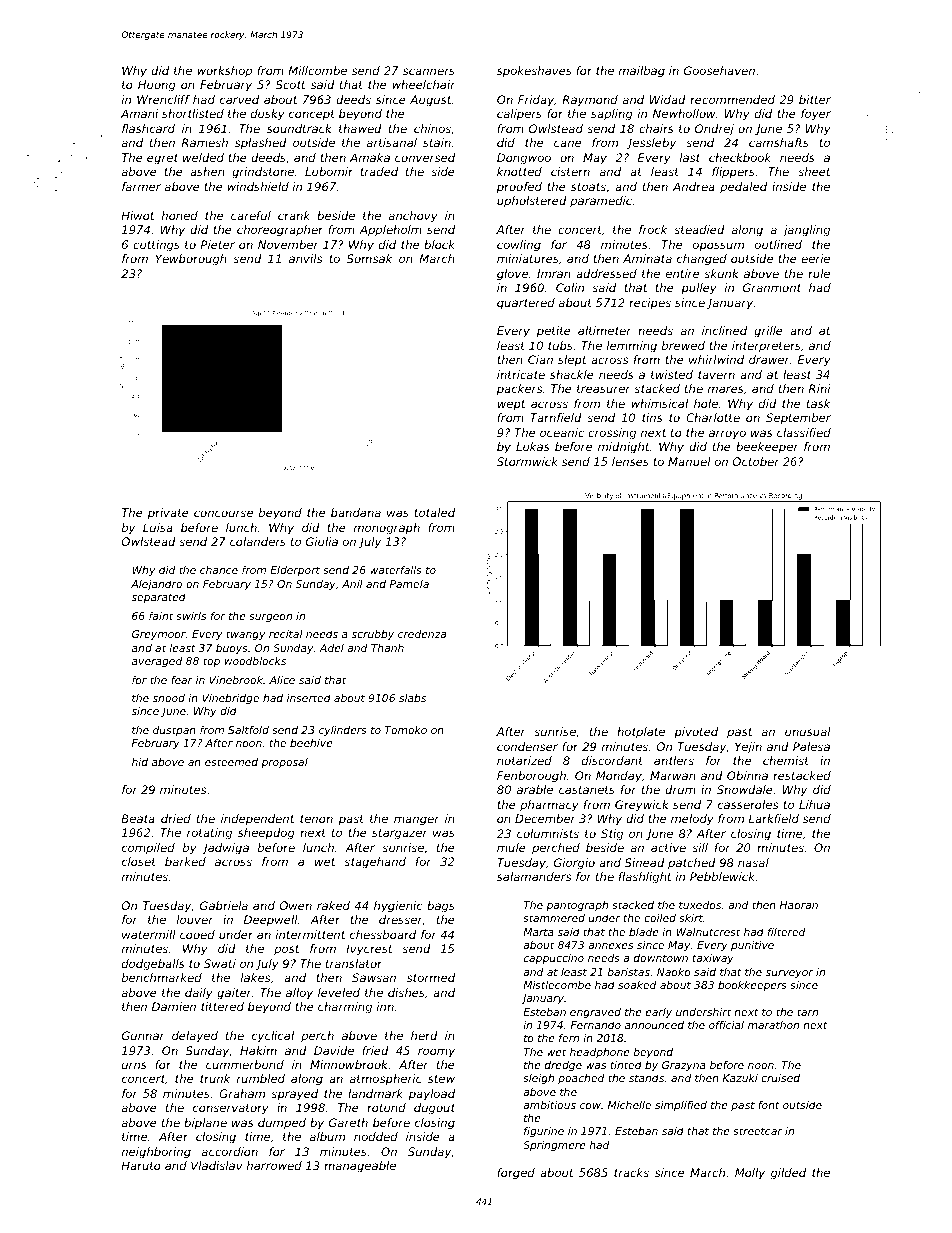 The width and height of the document is (952, 1233). What do you see at coordinates (429, 71) in the document?
I see `scanners` at bounding box center [429, 71].
